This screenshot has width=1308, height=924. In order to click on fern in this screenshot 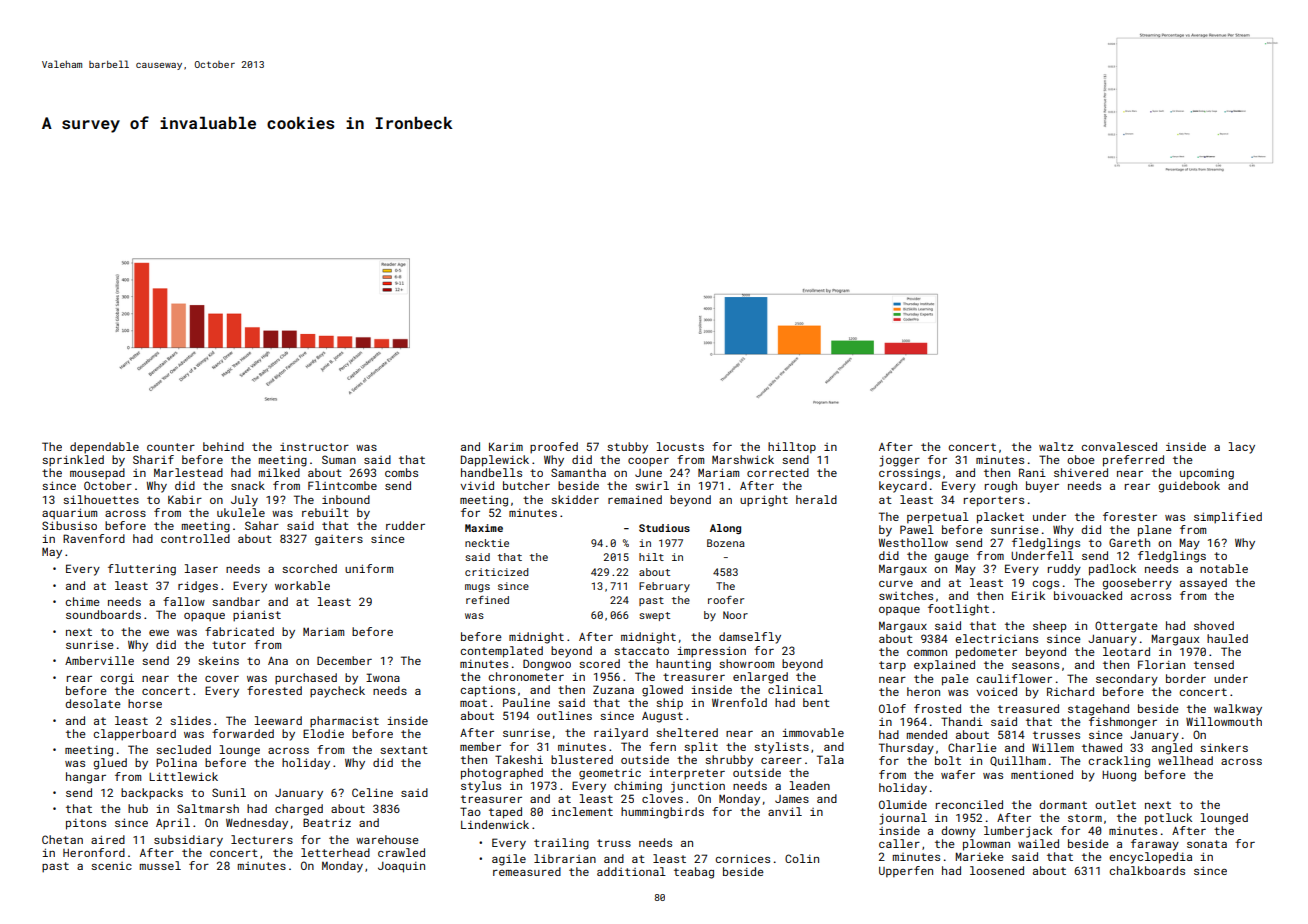, I will do `click(662, 746)`.
